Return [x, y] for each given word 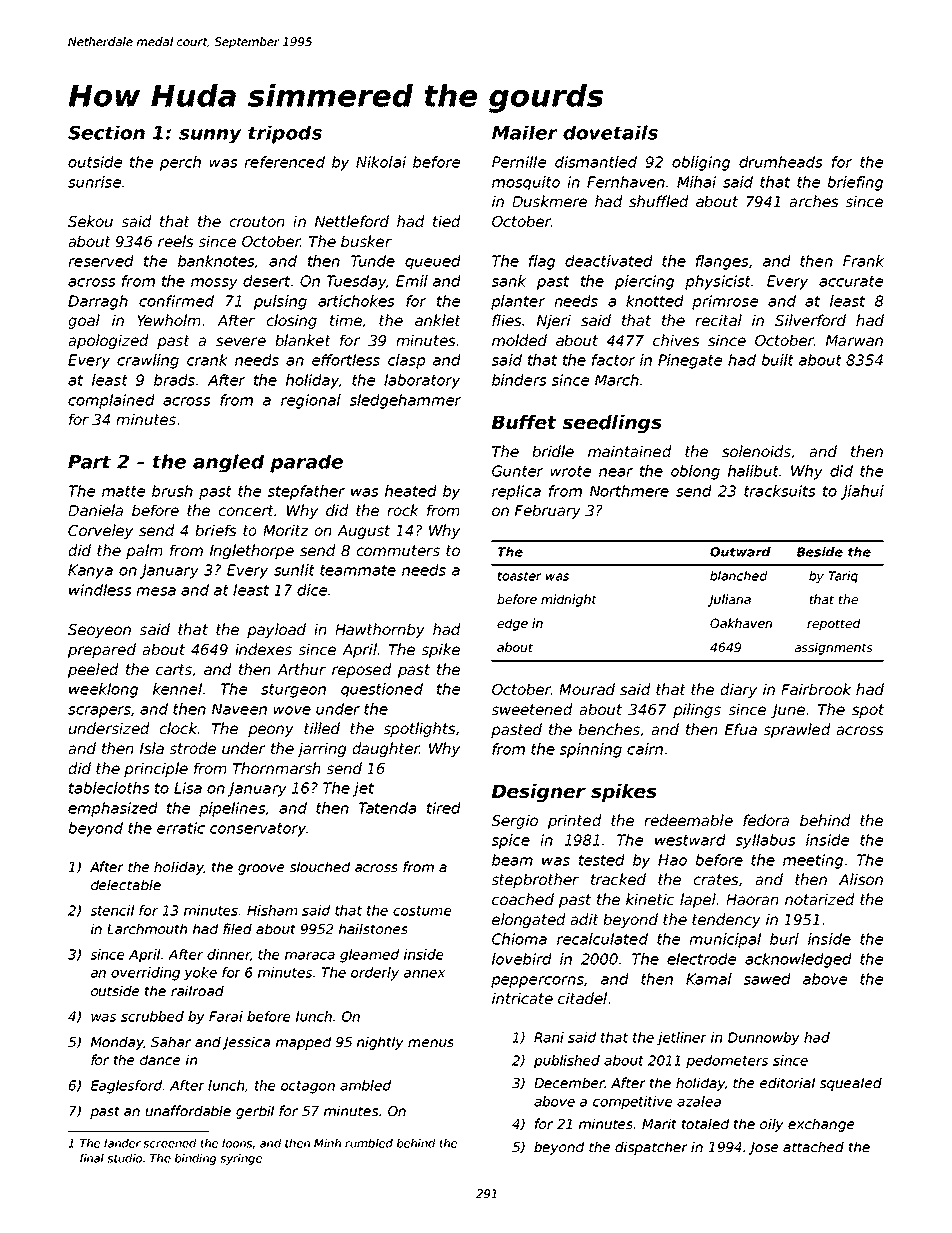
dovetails [610, 132]
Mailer [525, 132]
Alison [861, 879]
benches [609, 729]
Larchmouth [147, 928]
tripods [285, 134]
